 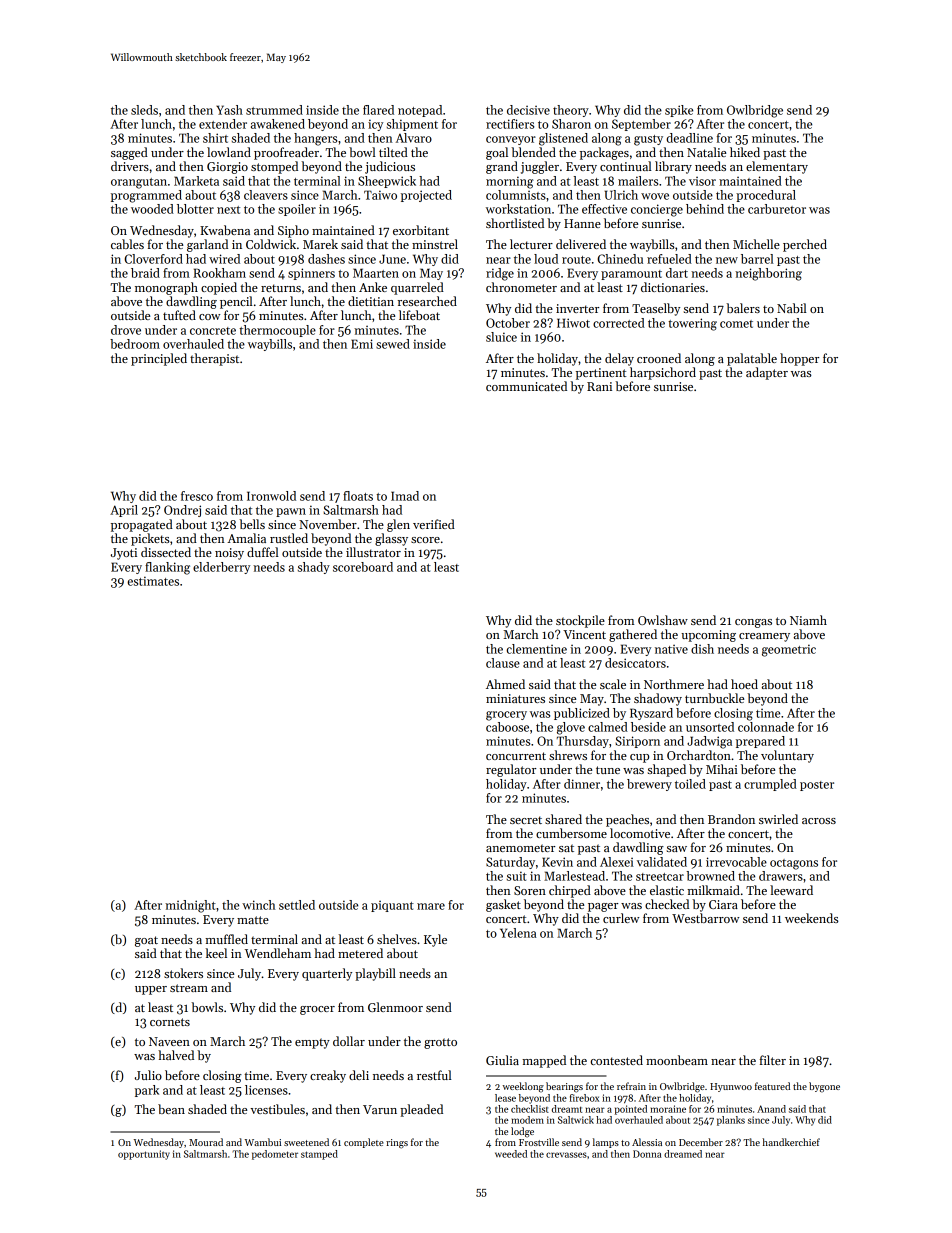 I want to click on estimates, so click(x=153, y=581).
